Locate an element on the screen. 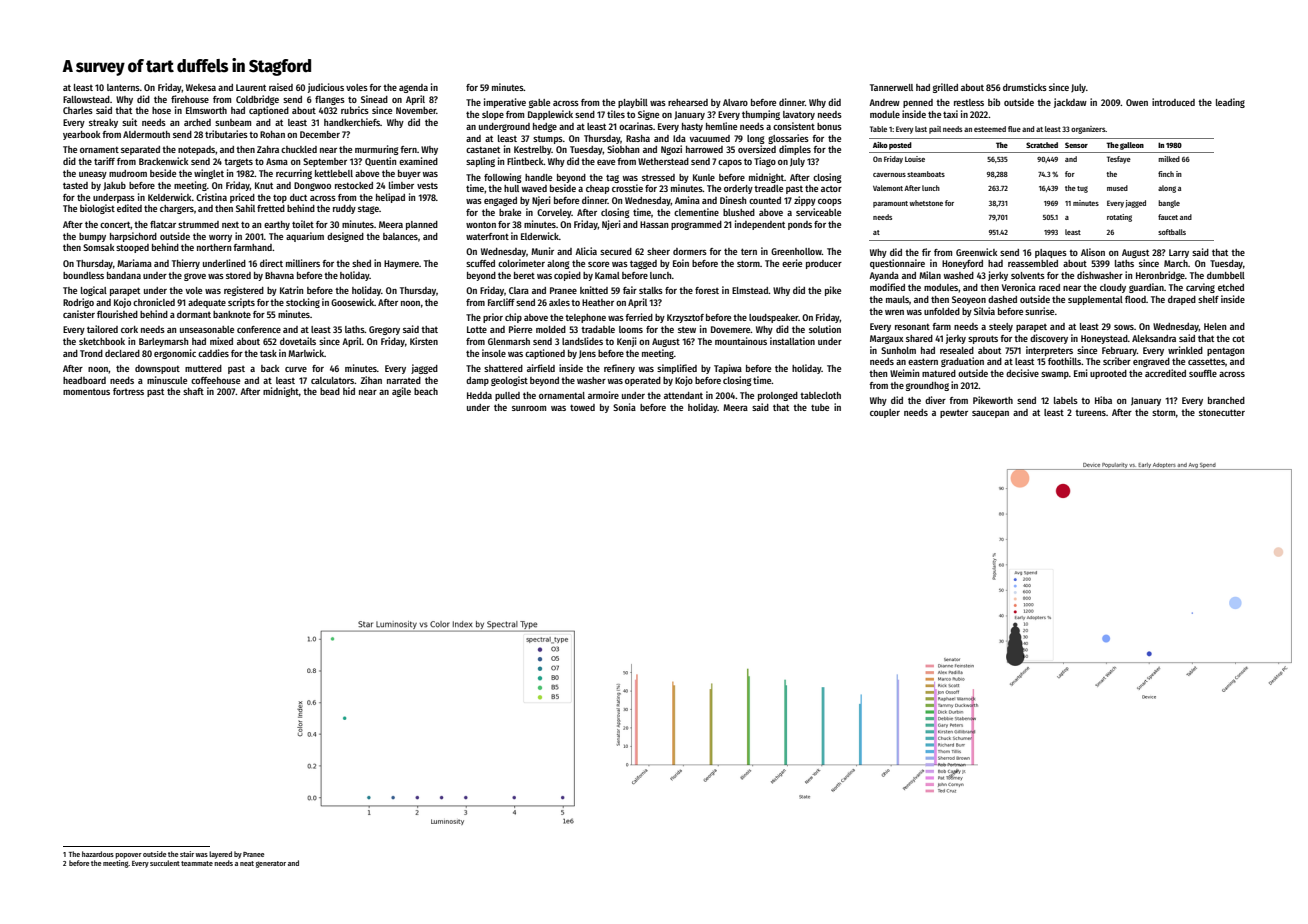 This screenshot has width=1308, height=924. Coldbridge is located at coordinates (257, 100).
